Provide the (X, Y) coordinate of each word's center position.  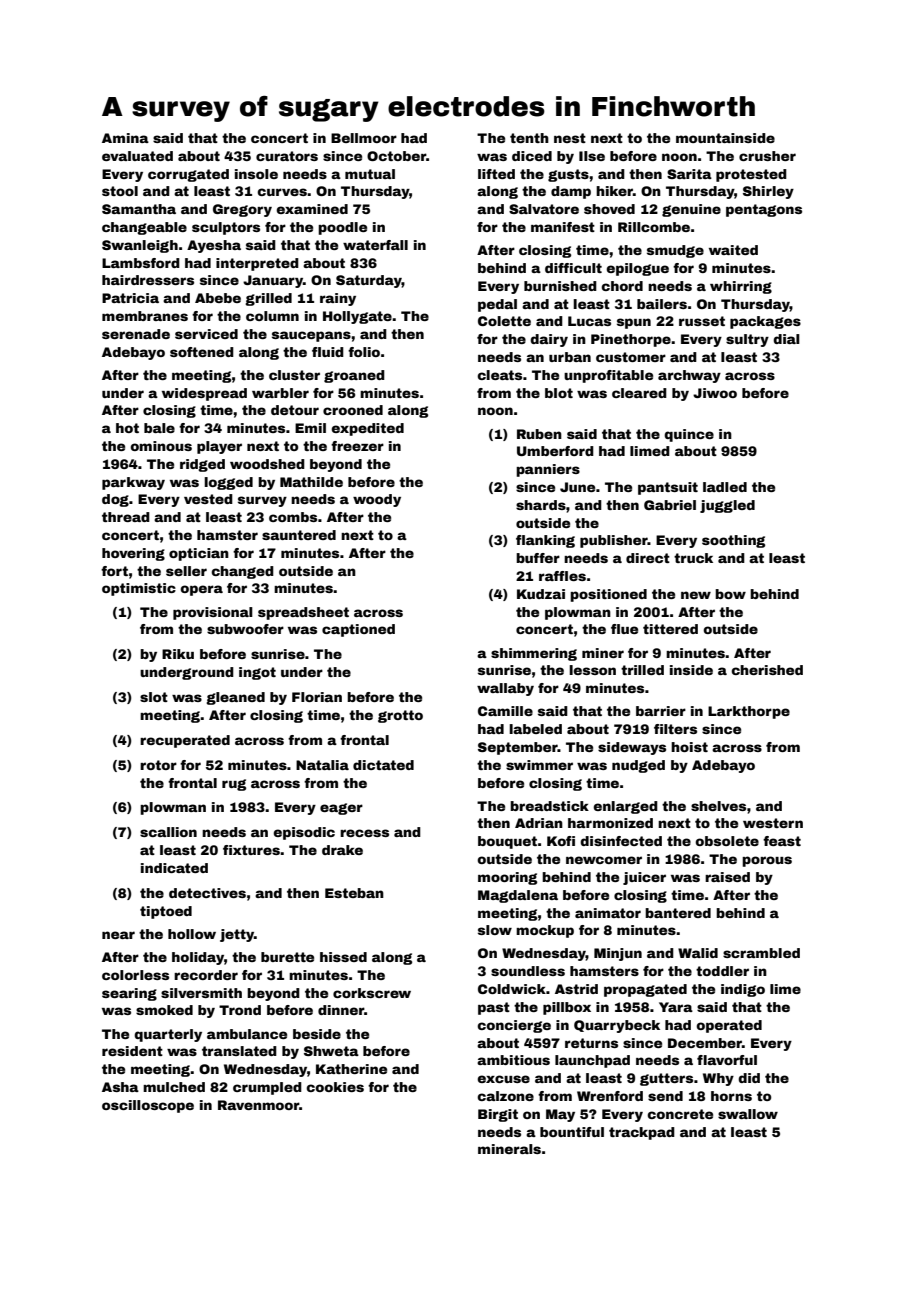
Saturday (369, 281)
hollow (192, 934)
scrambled (761, 953)
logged (228, 483)
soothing (733, 541)
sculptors (226, 228)
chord (622, 286)
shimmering (534, 654)
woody (377, 500)
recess (364, 833)
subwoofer (245, 629)
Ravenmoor (258, 1105)
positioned (608, 595)
